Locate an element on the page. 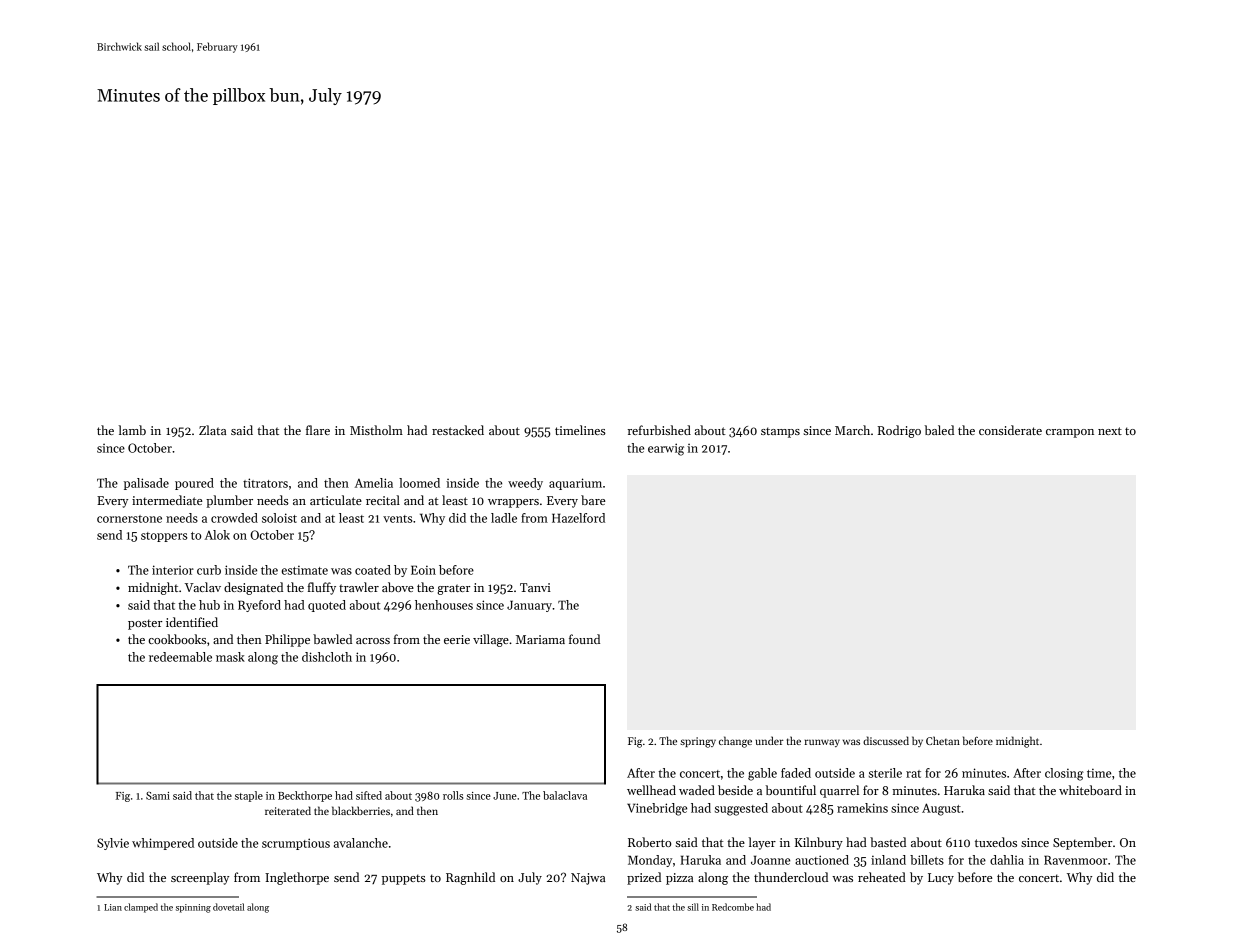 The width and height of the image is (1233, 952). Rodrigo is located at coordinates (899, 431).
